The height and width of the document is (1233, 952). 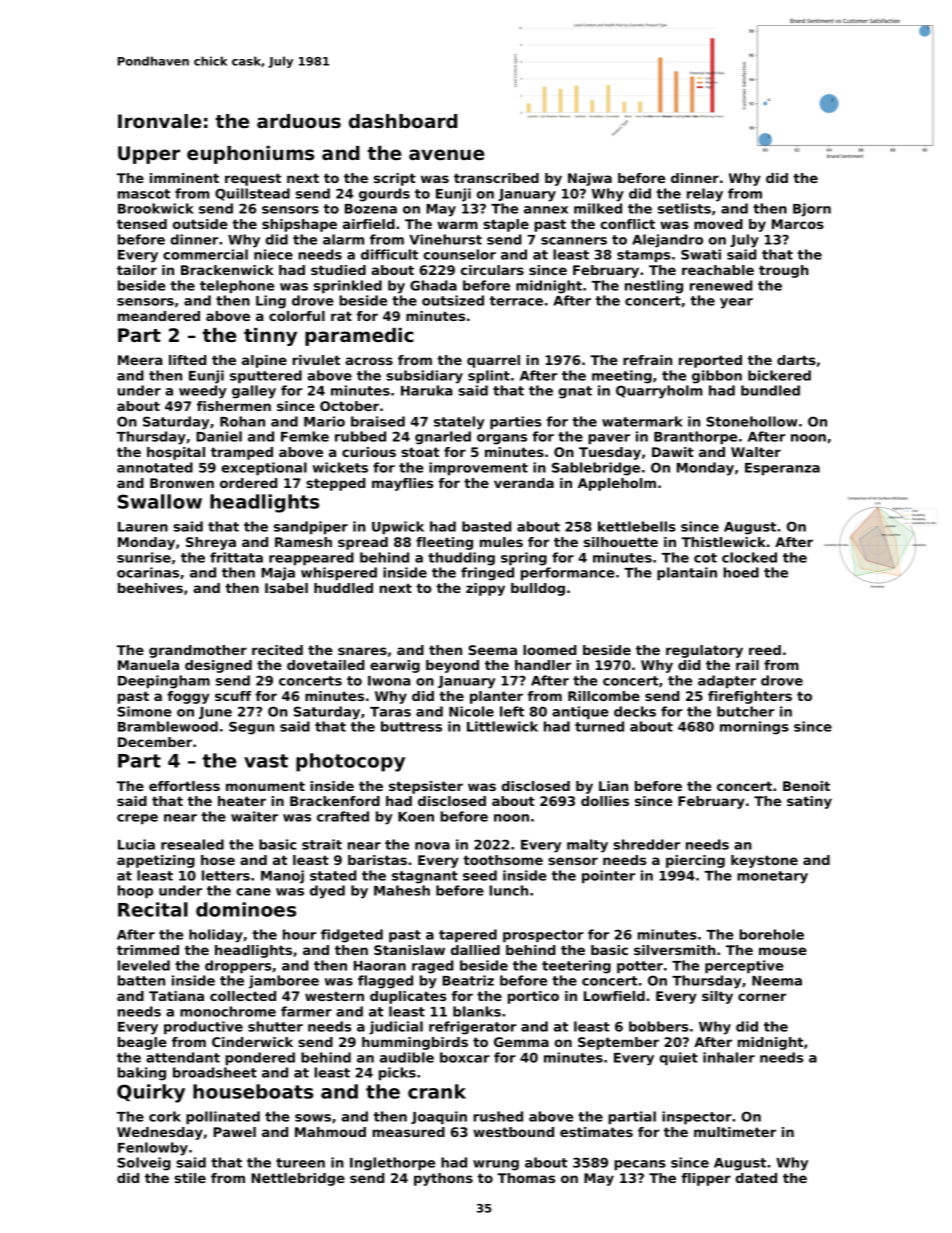 What do you see at coordinates (637, 526) in the document?
I see `kettlebells` at bounding box center [637, 526].
